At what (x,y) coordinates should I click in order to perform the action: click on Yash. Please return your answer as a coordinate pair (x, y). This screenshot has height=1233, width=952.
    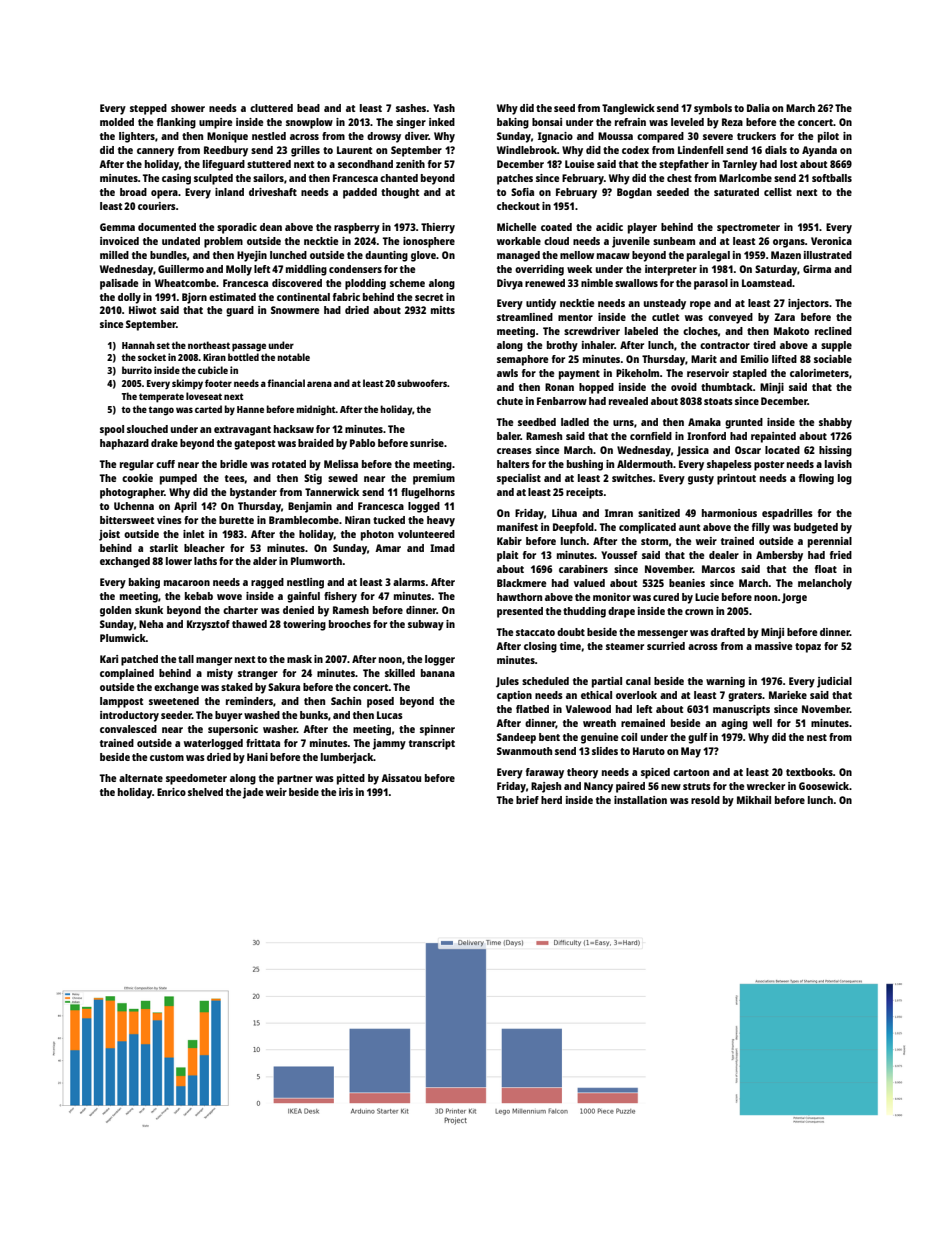
    Looking at the image, I should click on (444, 108).
